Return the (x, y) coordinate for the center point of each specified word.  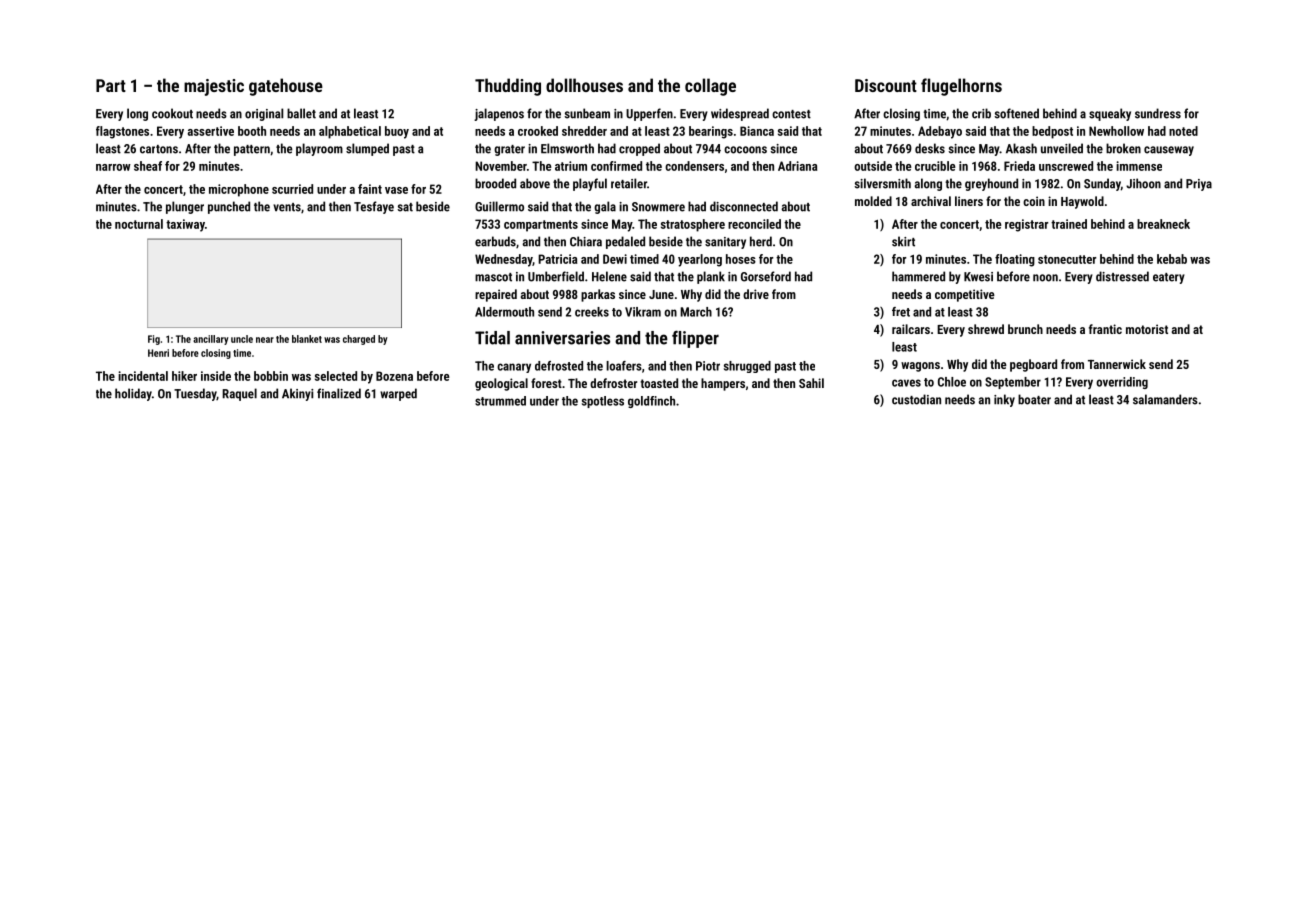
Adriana (797, 166)
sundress (1158, 113)
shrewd (986, 329)
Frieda (1019, 166)
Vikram (643, 312)
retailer (629, 183)
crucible (935, 166)
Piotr (708, 366)
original (264, 114)
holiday (133, 394)
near (265, 340)
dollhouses (584, 85)
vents (287, 207)
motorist (1147, 329)
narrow (113, 167)
